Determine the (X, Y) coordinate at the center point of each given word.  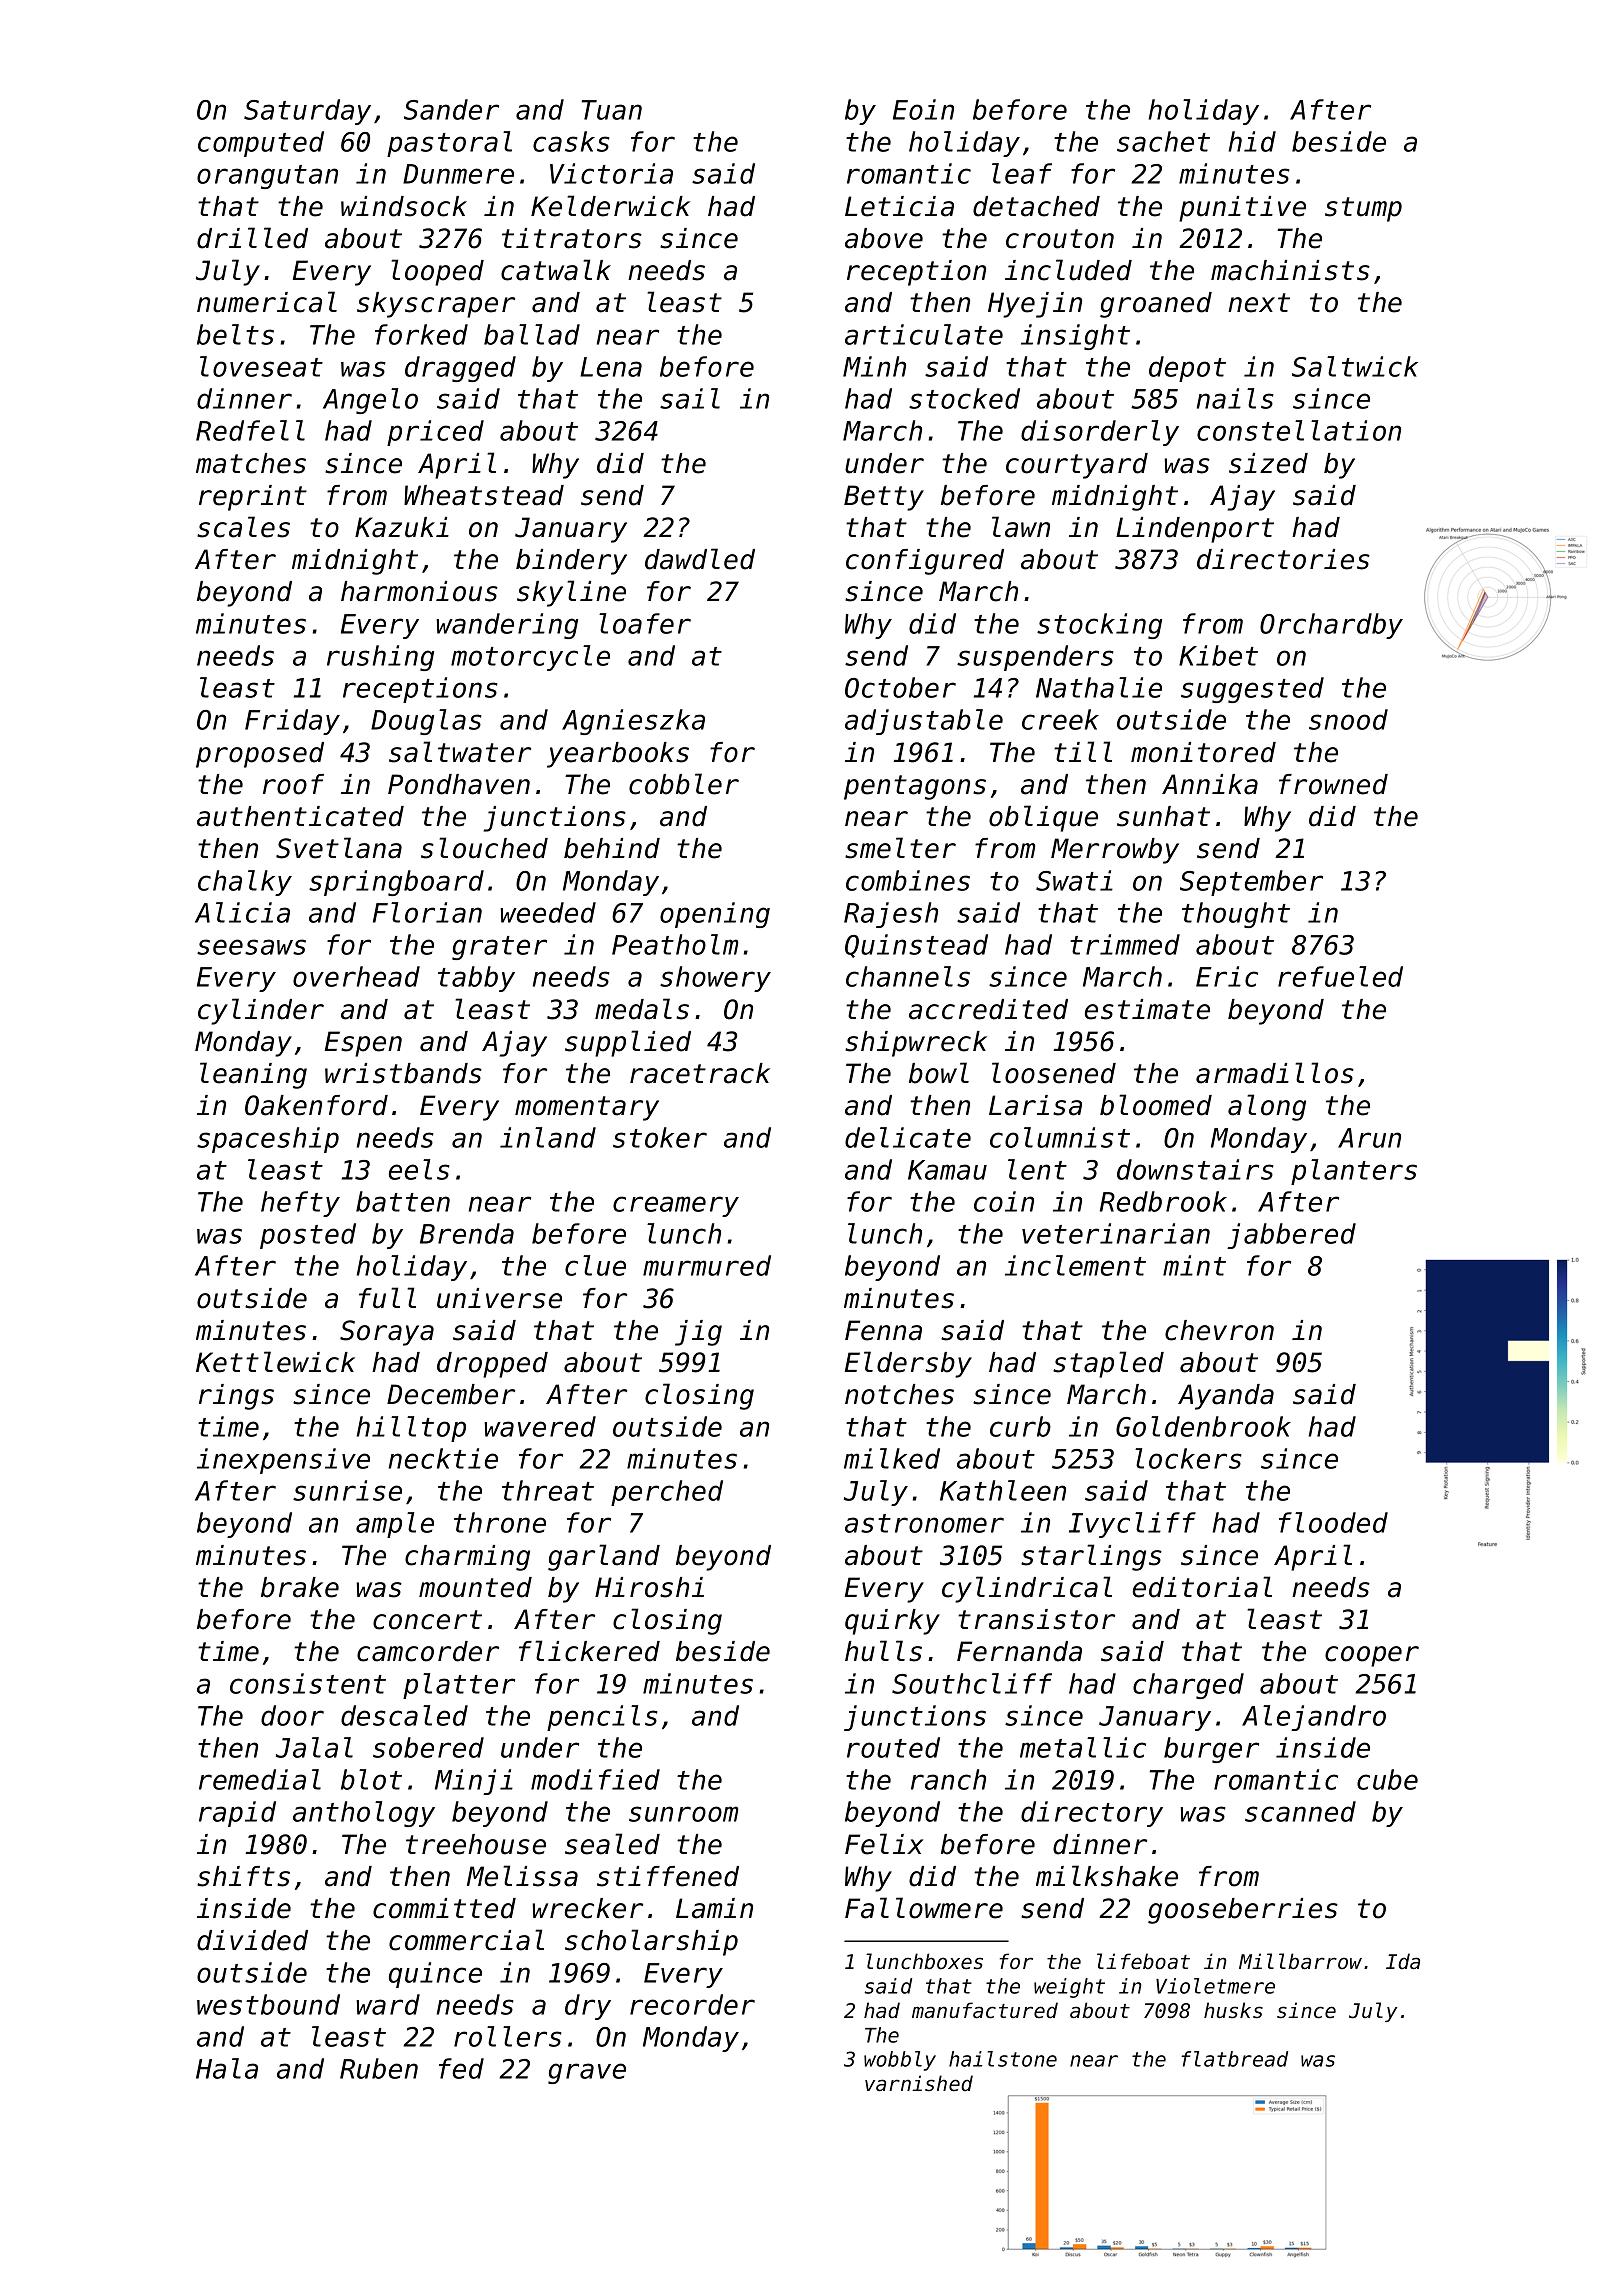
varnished (919, 2083)
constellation (1299, 430)
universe (499, 1298)
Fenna (883, 1330)
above (884, 238)
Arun (1369, 1138)
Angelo (370, 401)
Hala (227, 2068)
